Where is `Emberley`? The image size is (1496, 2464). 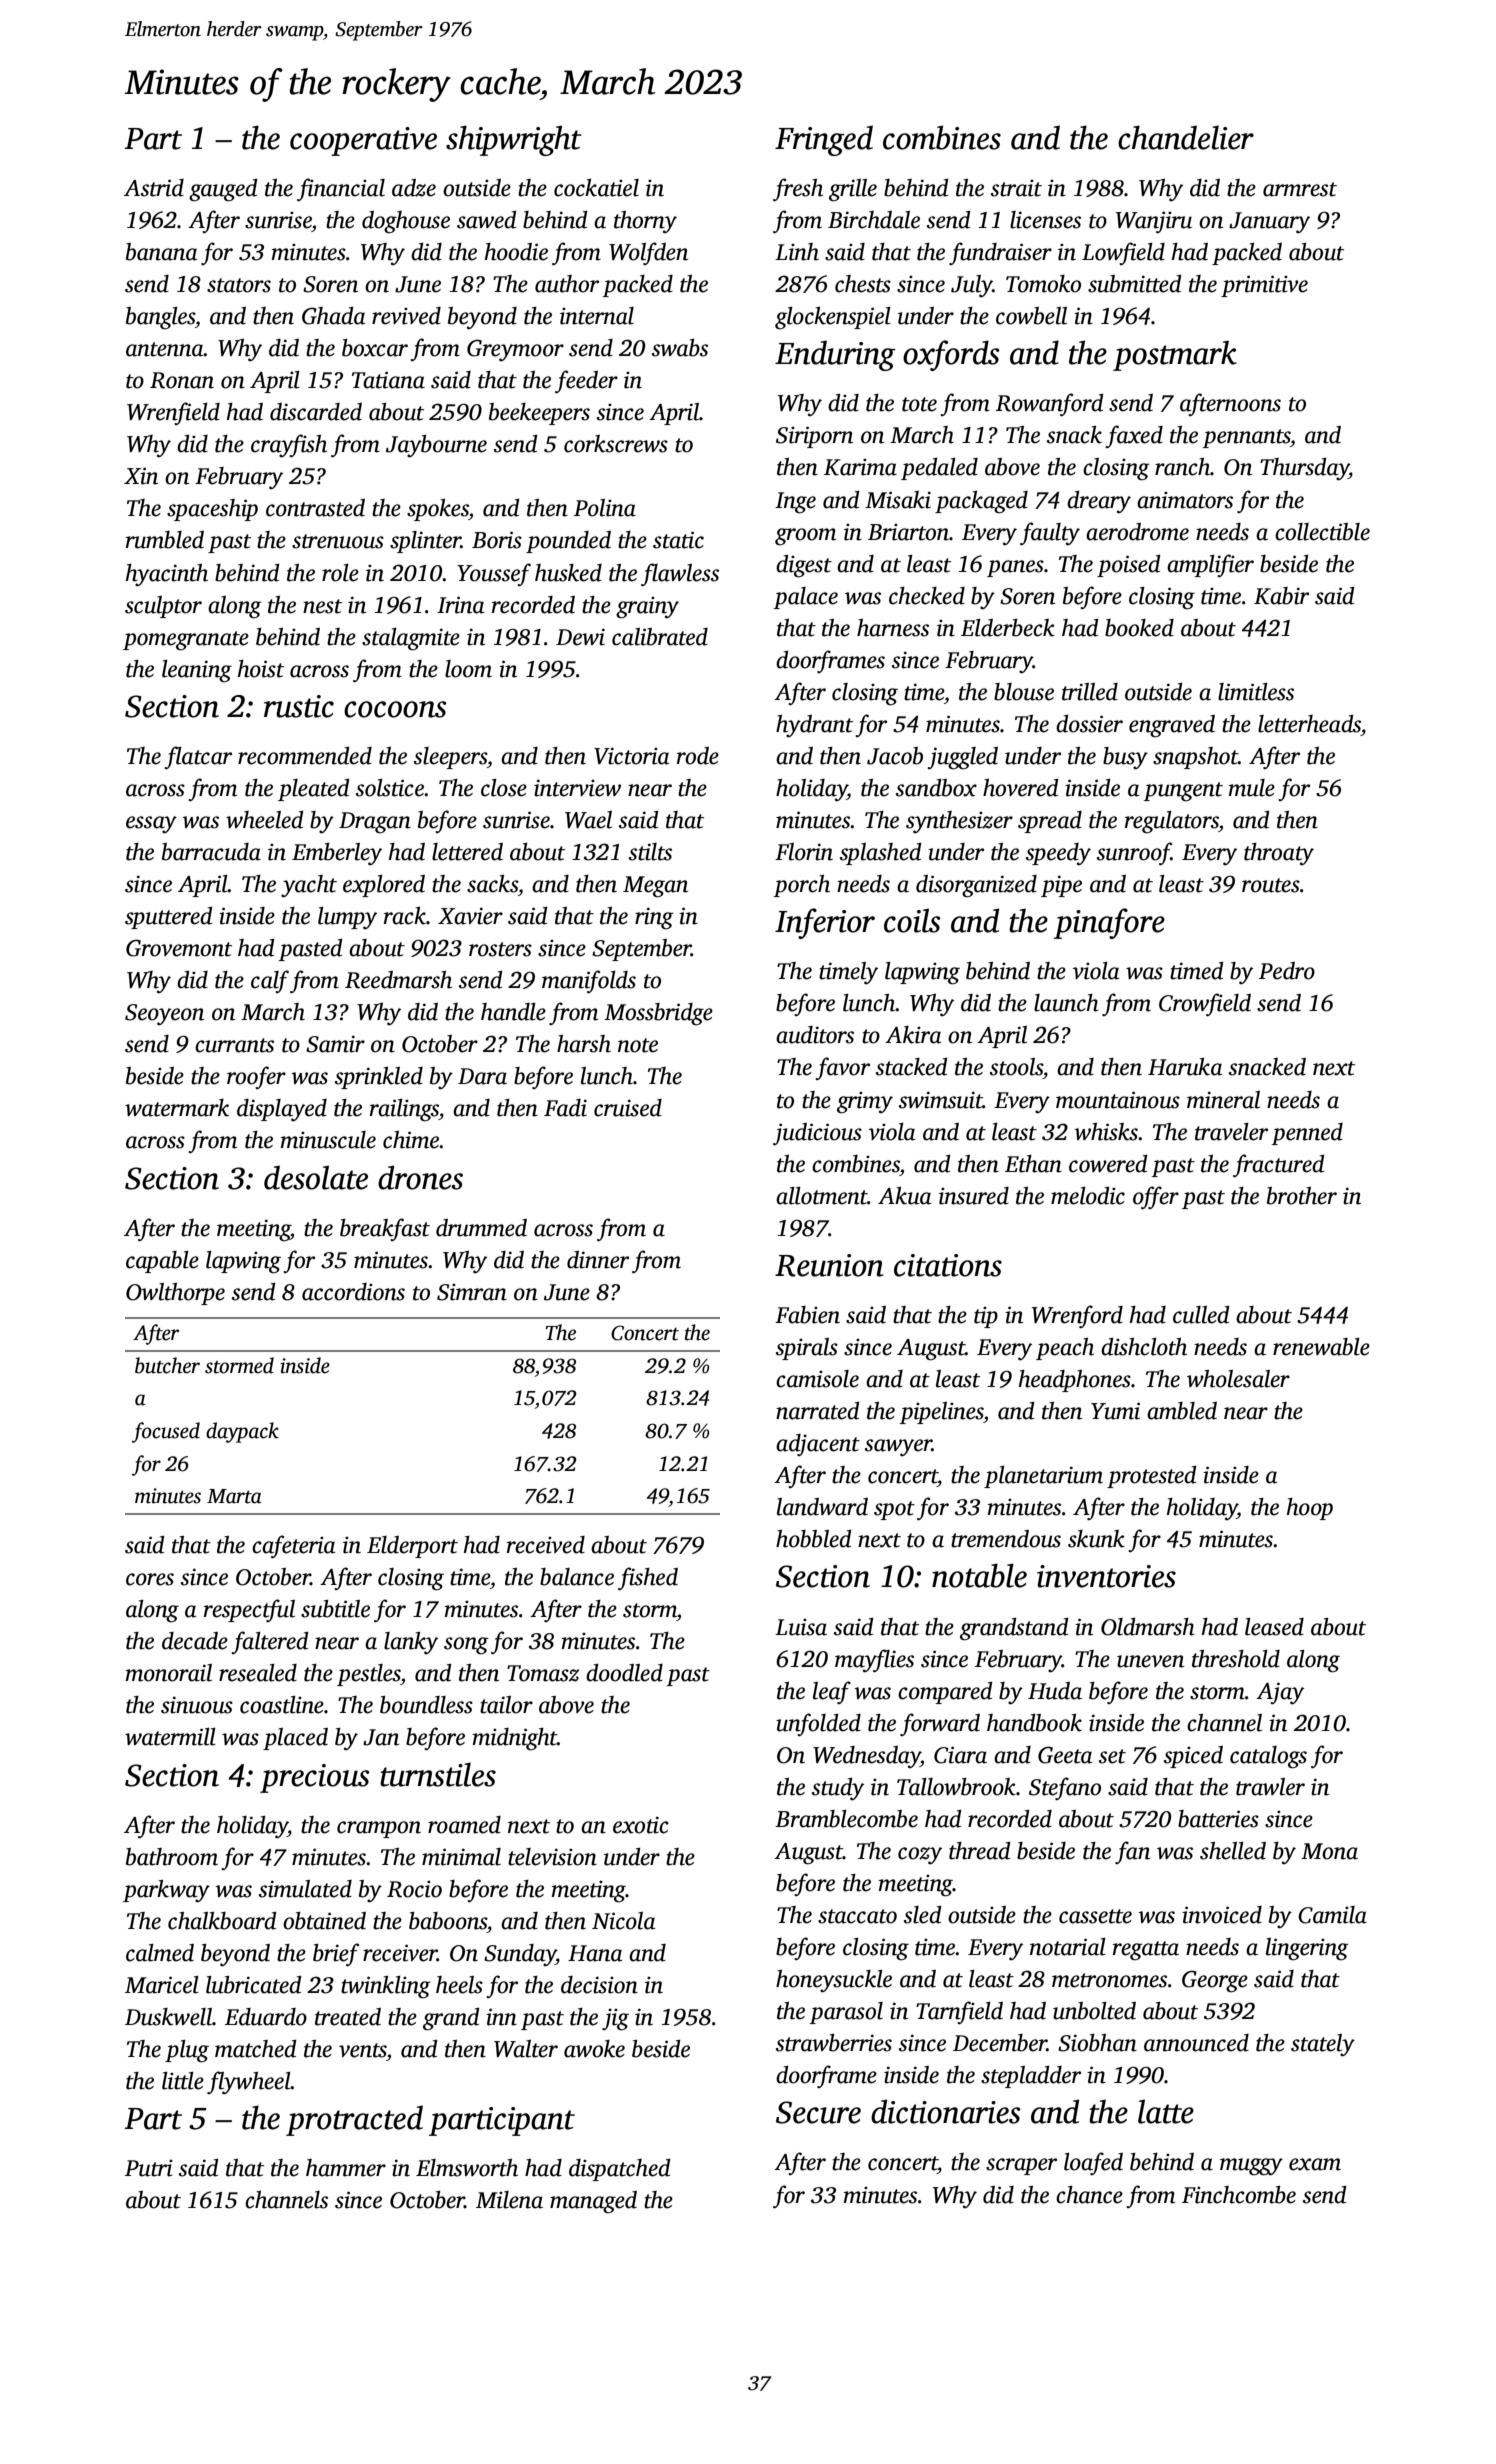
Emberley is located at coordinates (337, 854).
